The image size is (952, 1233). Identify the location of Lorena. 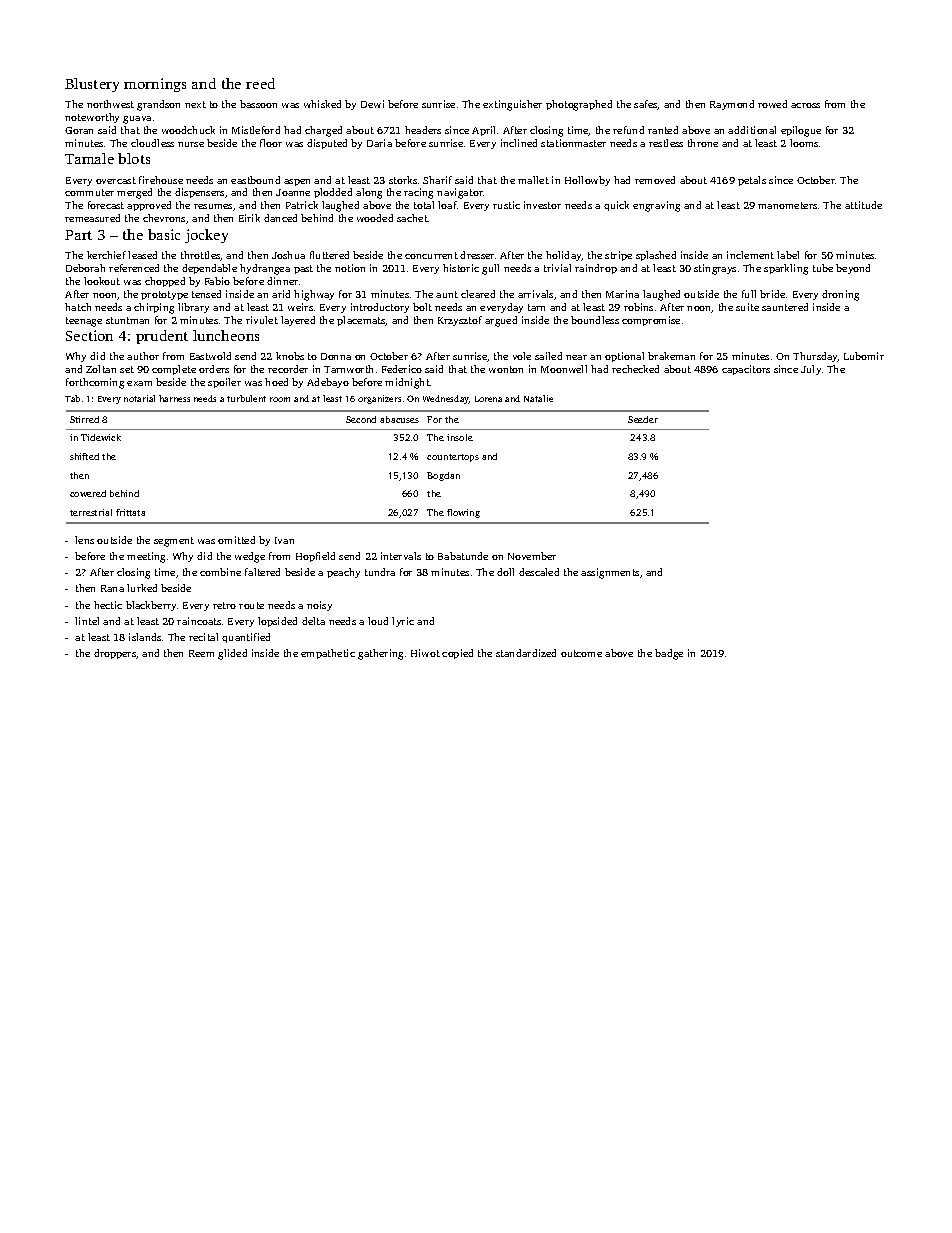
(488, 399).
